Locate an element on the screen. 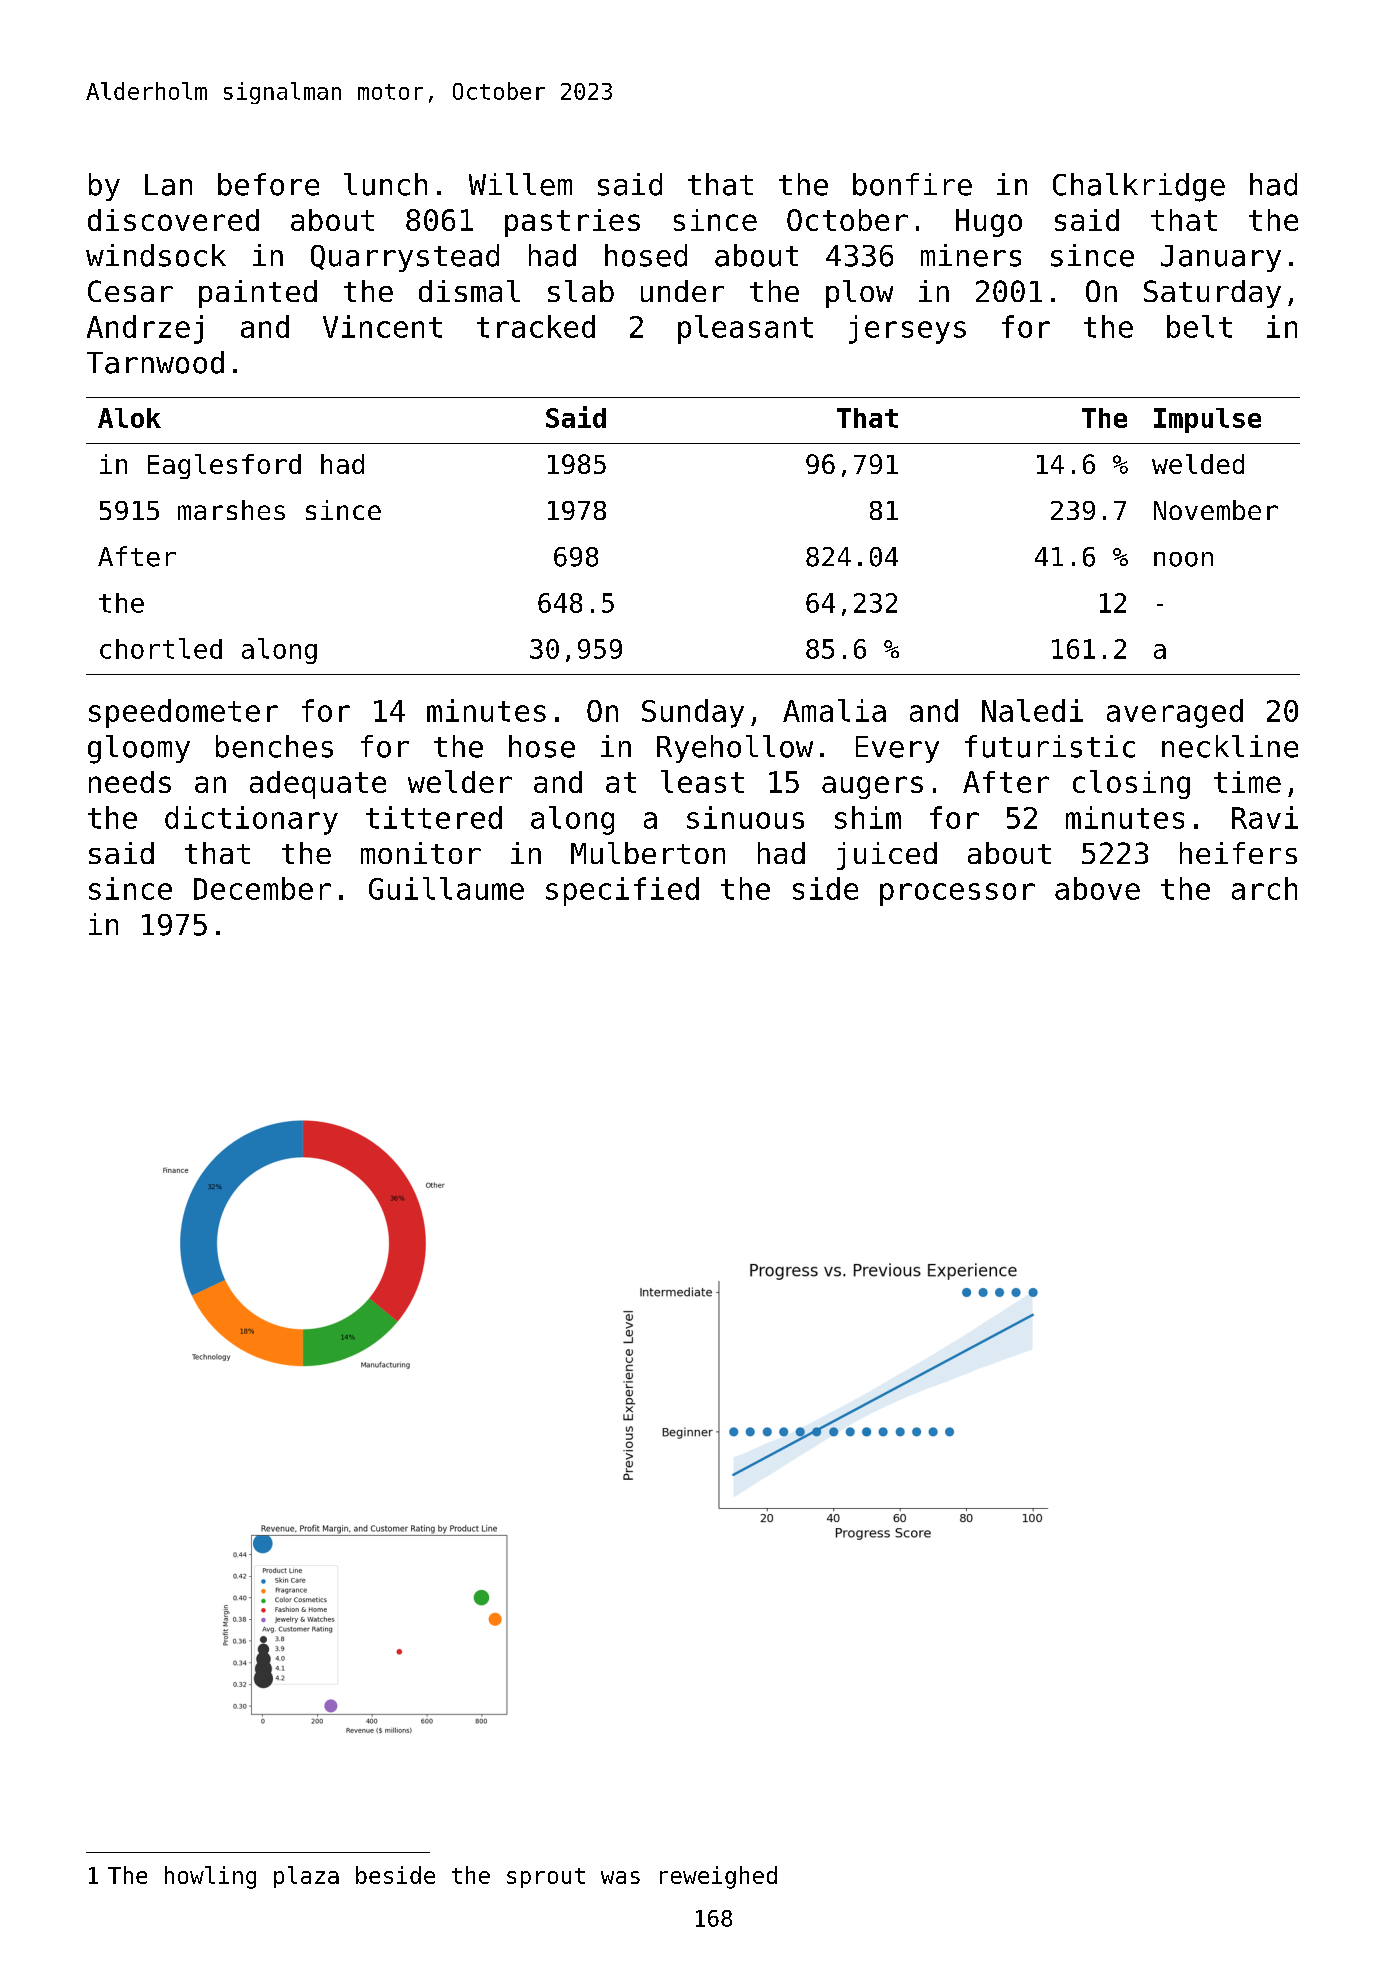 The height and width of the screenshot is (1969, 1386). Guillaume is located at coordinates (446, 888).
